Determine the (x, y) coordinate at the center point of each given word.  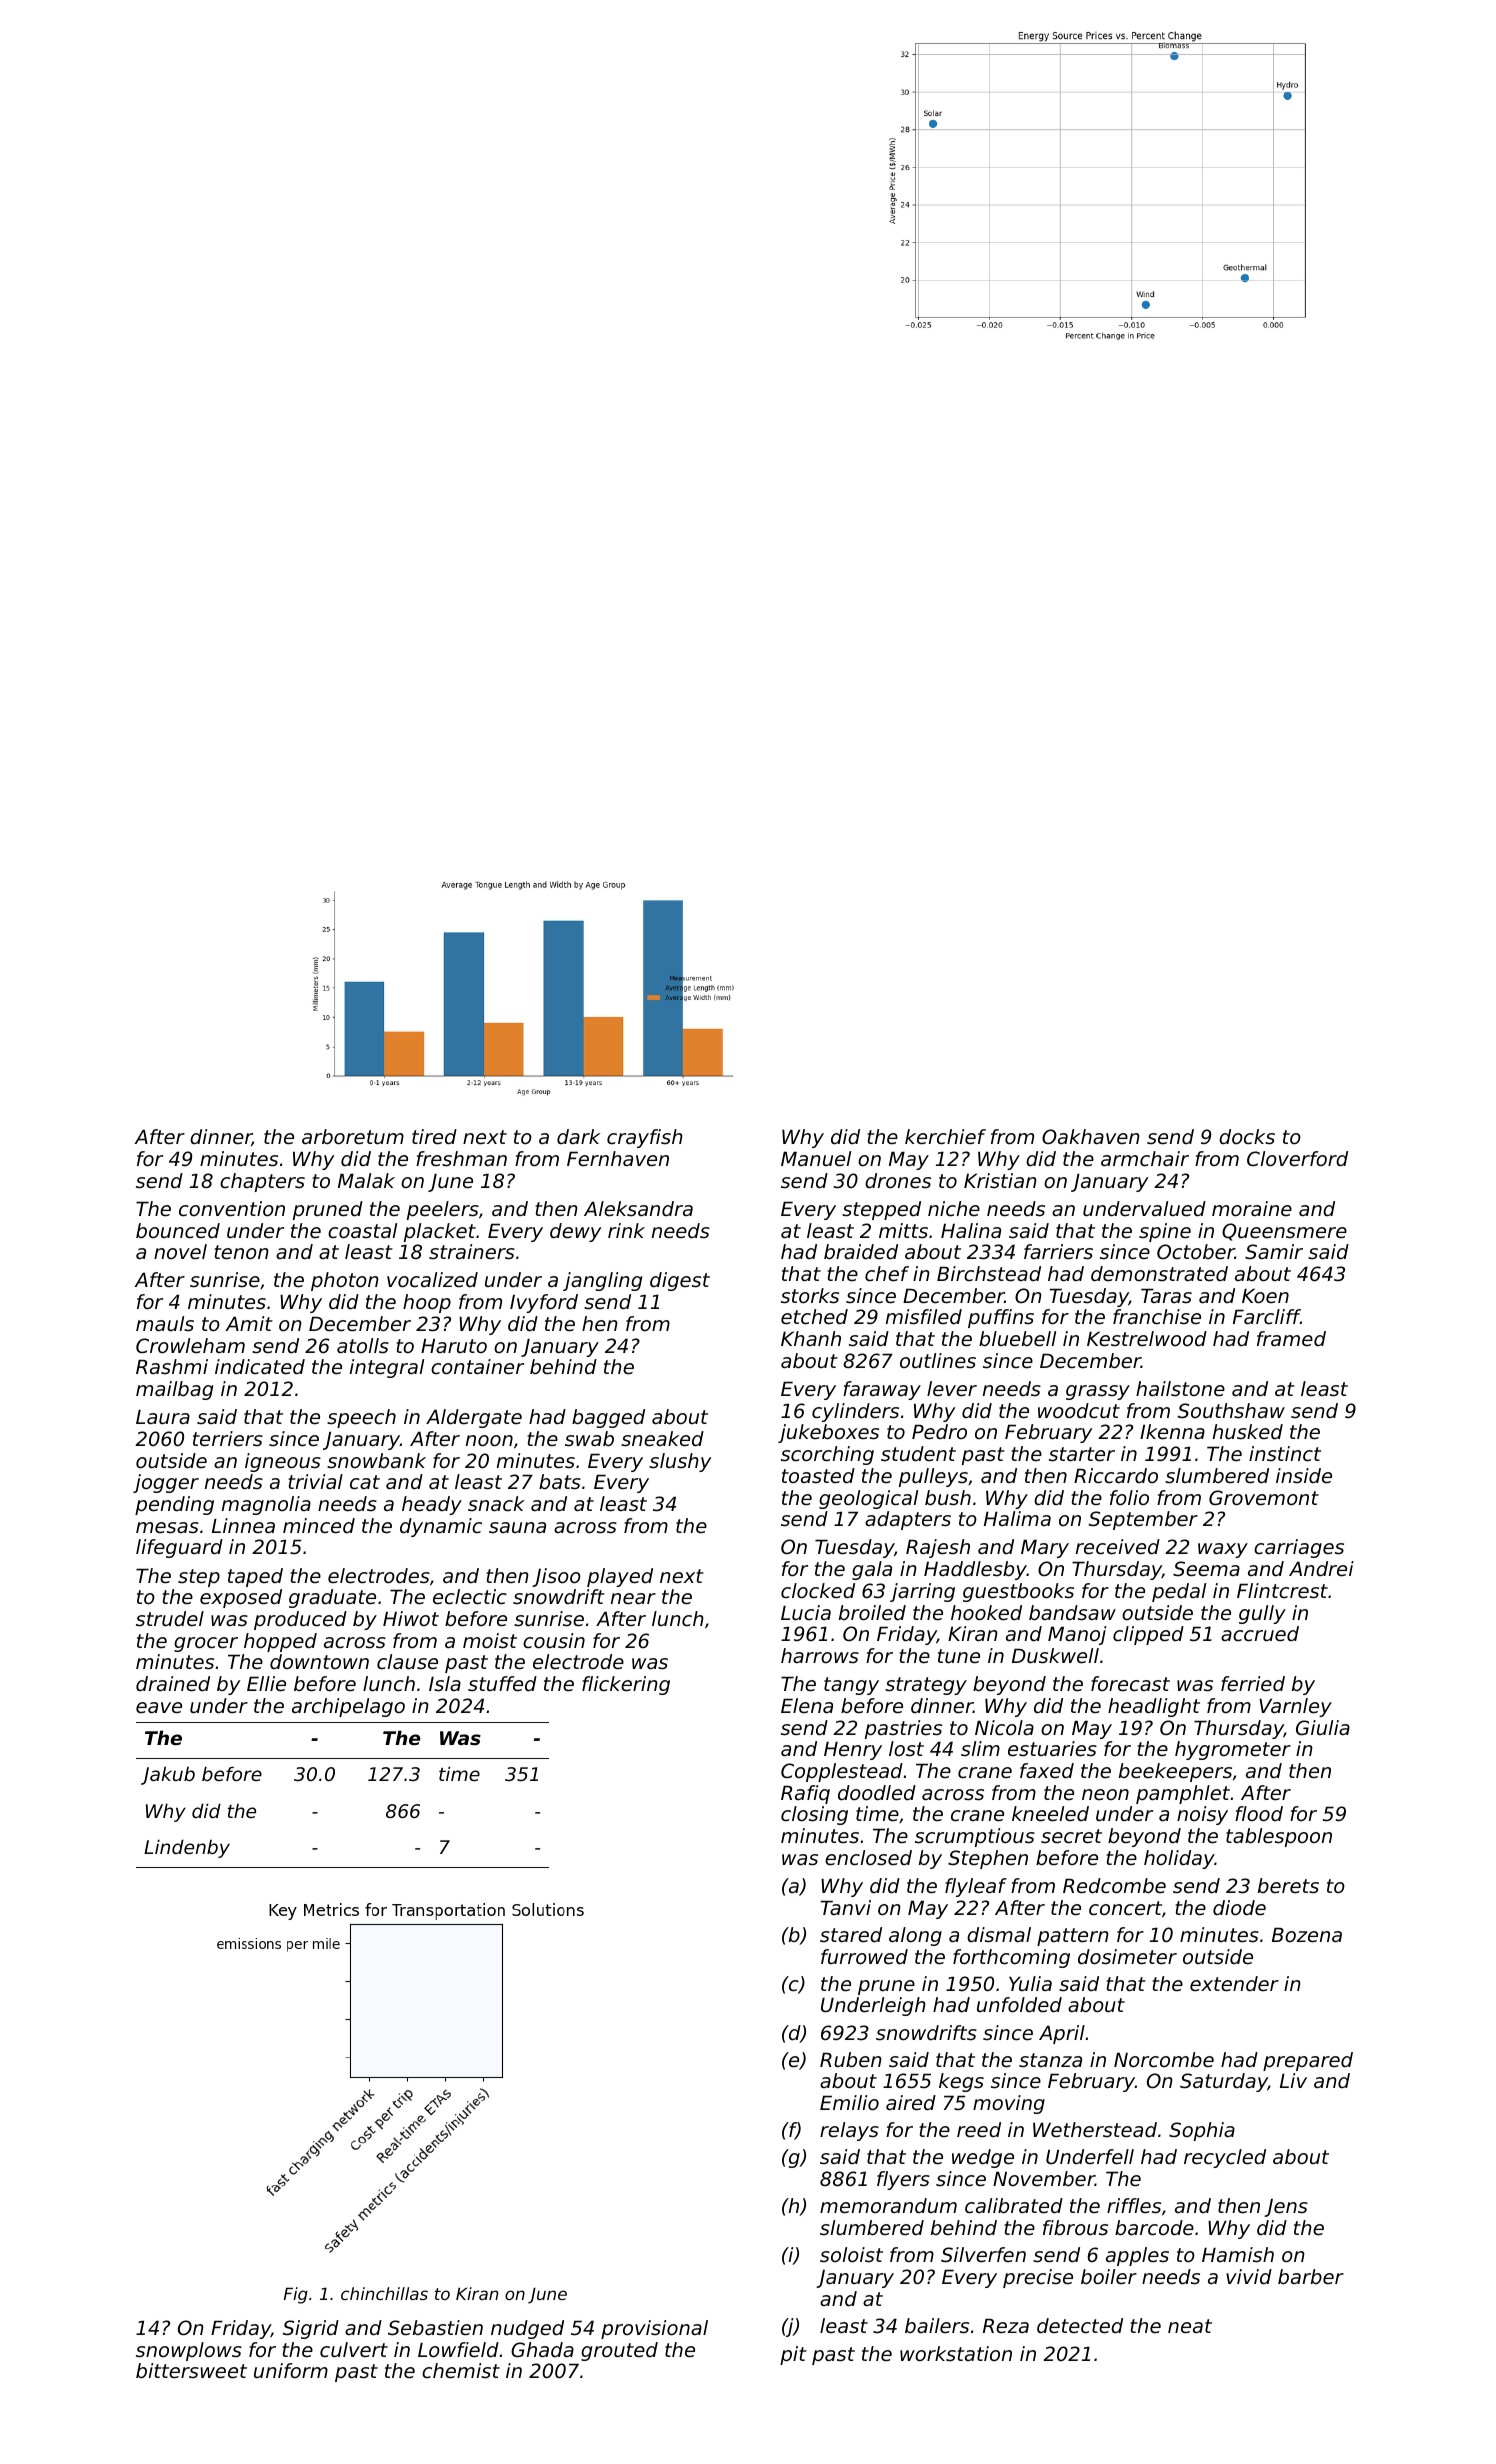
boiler (1109, 2277)
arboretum (353, 1137)
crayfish (645, 1138)
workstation (956, 2354)
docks (1247, 1137)
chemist (461, 2371)
